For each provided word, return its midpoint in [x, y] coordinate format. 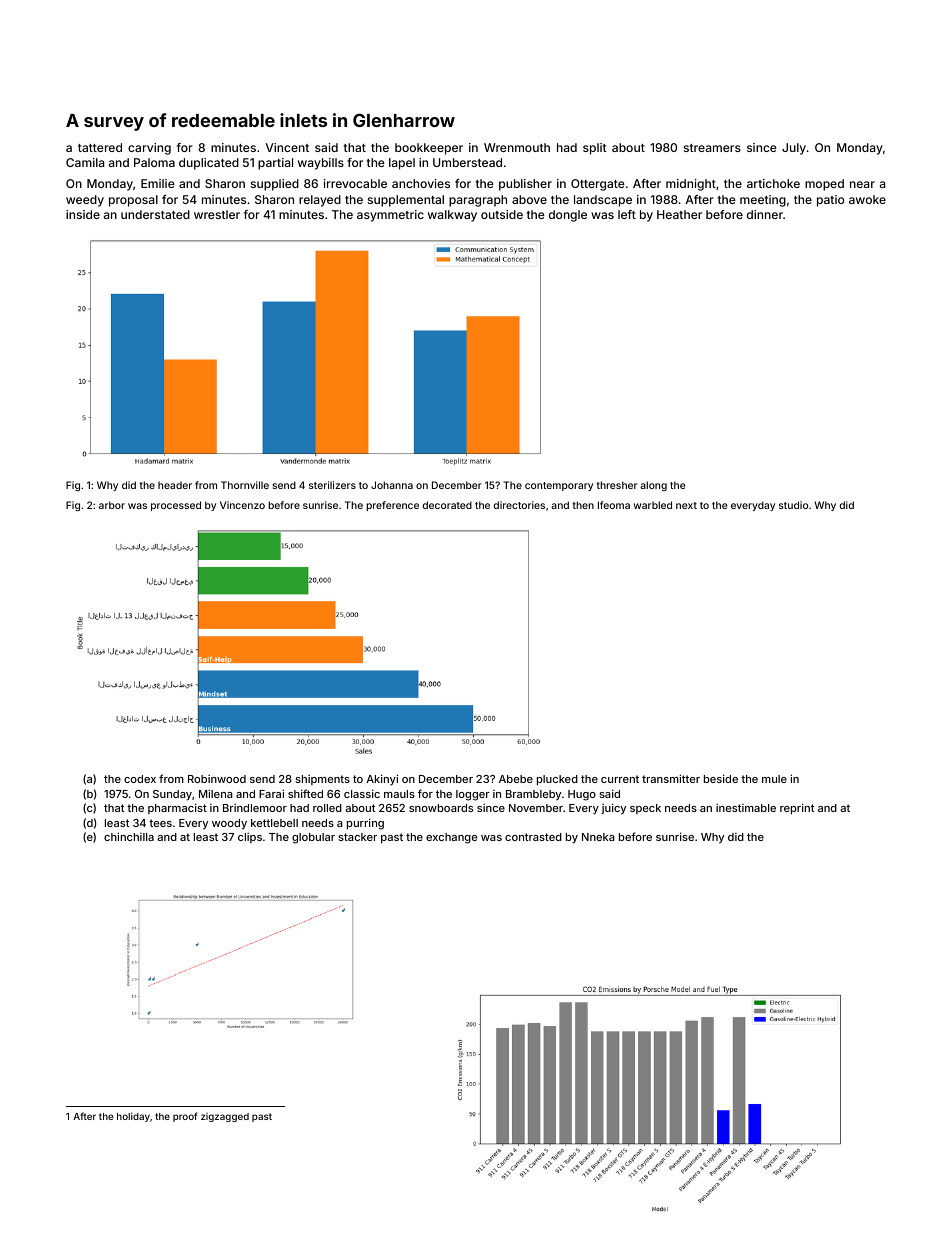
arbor [112, 505]
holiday [133, 1117]
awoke [867, 199]
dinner [765, 214]
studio [793, 505]
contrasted [533, 837]
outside [502, 214]
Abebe [516, 779]
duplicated [209, 164]
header [175, 485]
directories [519, 505]
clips [250, 837]
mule [774, 779]
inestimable [746, 807]
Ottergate [598, 185]
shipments [322, 779]
